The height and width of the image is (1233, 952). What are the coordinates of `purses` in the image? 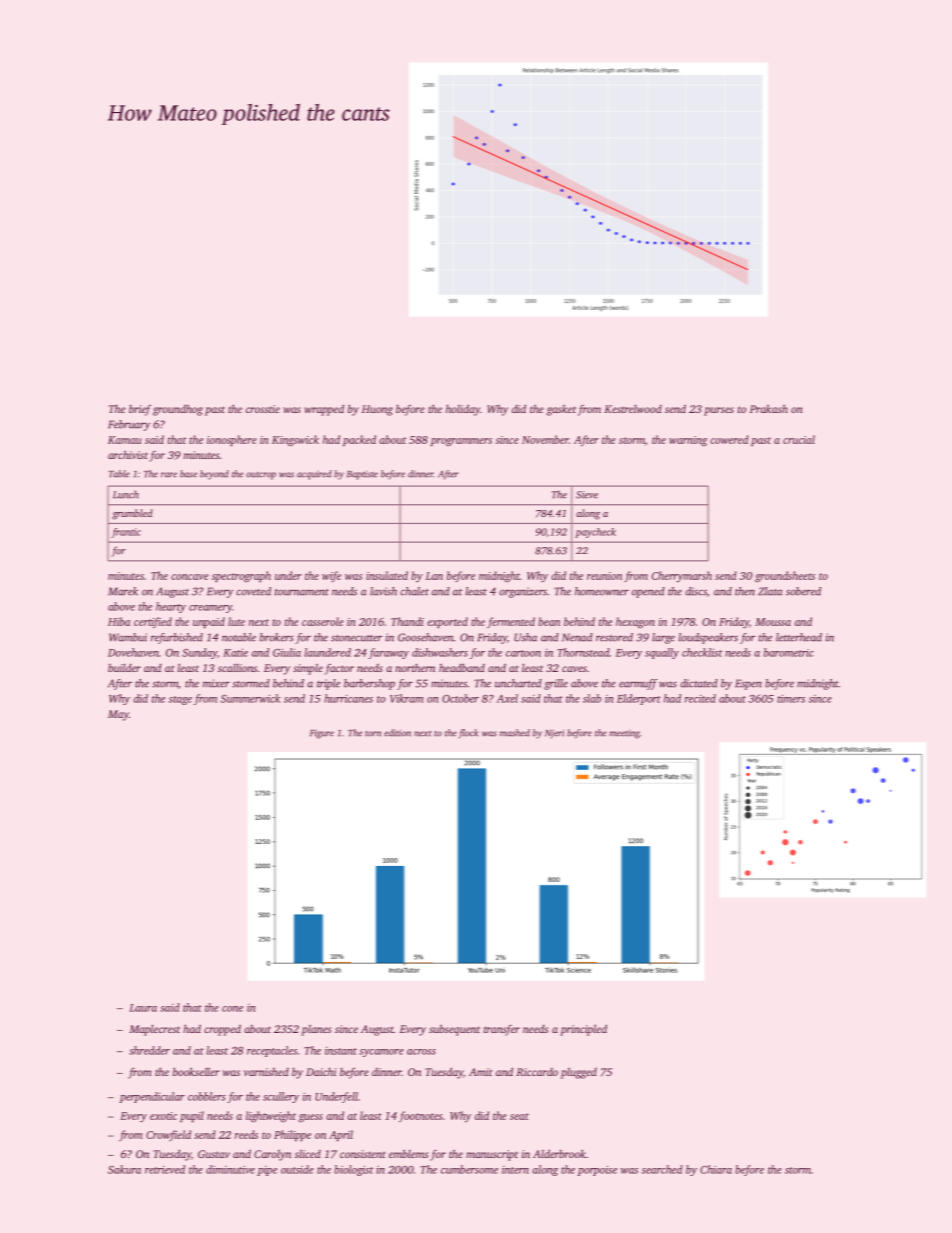 It's located at (719, 411).
